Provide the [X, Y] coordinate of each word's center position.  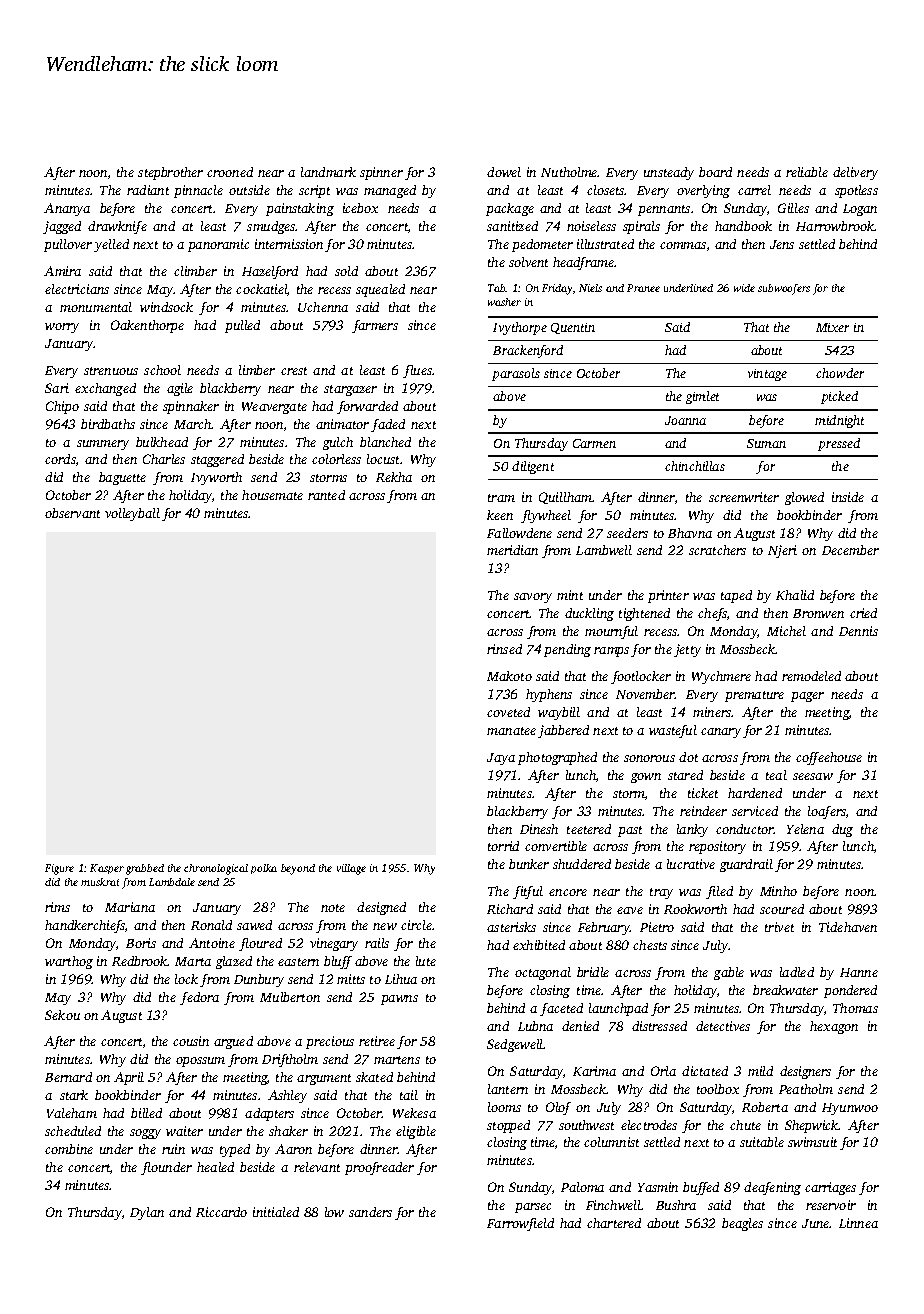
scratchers [717, 550]
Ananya [67, 209]
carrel [754, 190]
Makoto [509, 676]
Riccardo [221, 1212]
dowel [504, 172]
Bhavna [690, 533]
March [193, 424]
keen [500, 515]
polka [264, 869]
